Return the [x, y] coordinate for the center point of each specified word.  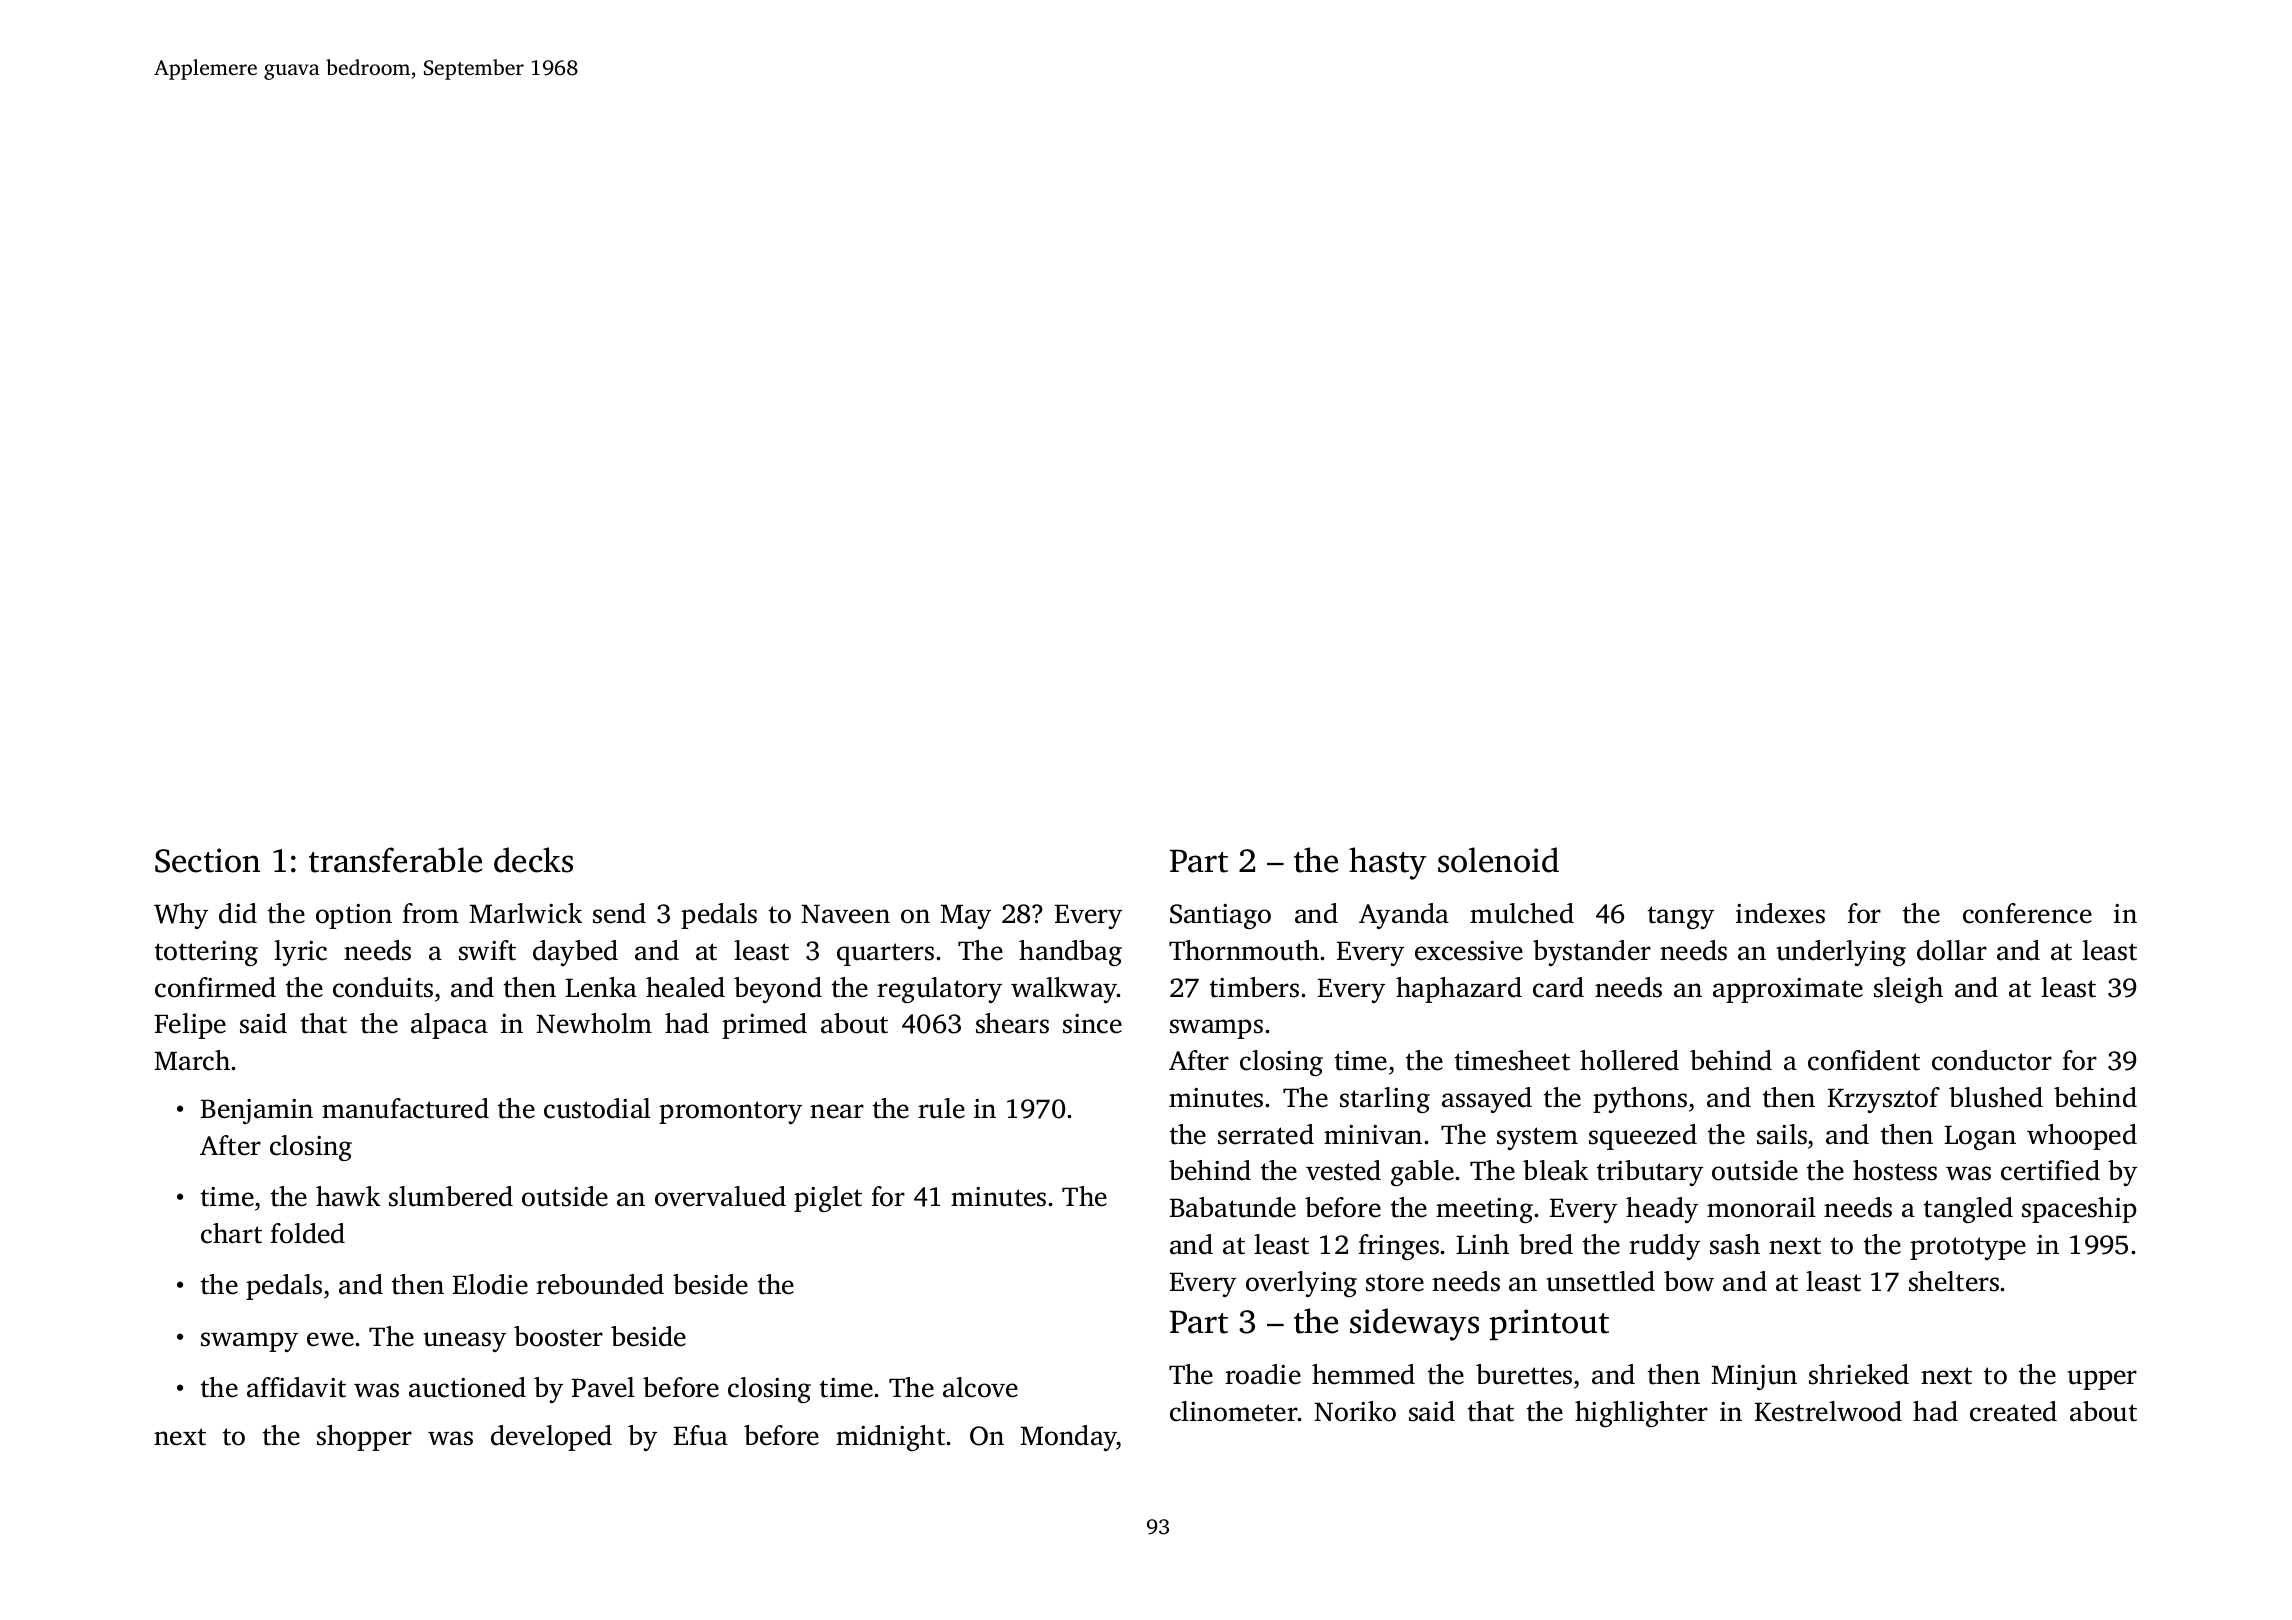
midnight [890, 1438]
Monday [1069, 1438]
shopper [364, 1438]
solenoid [1498, 860]
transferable [395, 860]
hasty [1388, 863]
